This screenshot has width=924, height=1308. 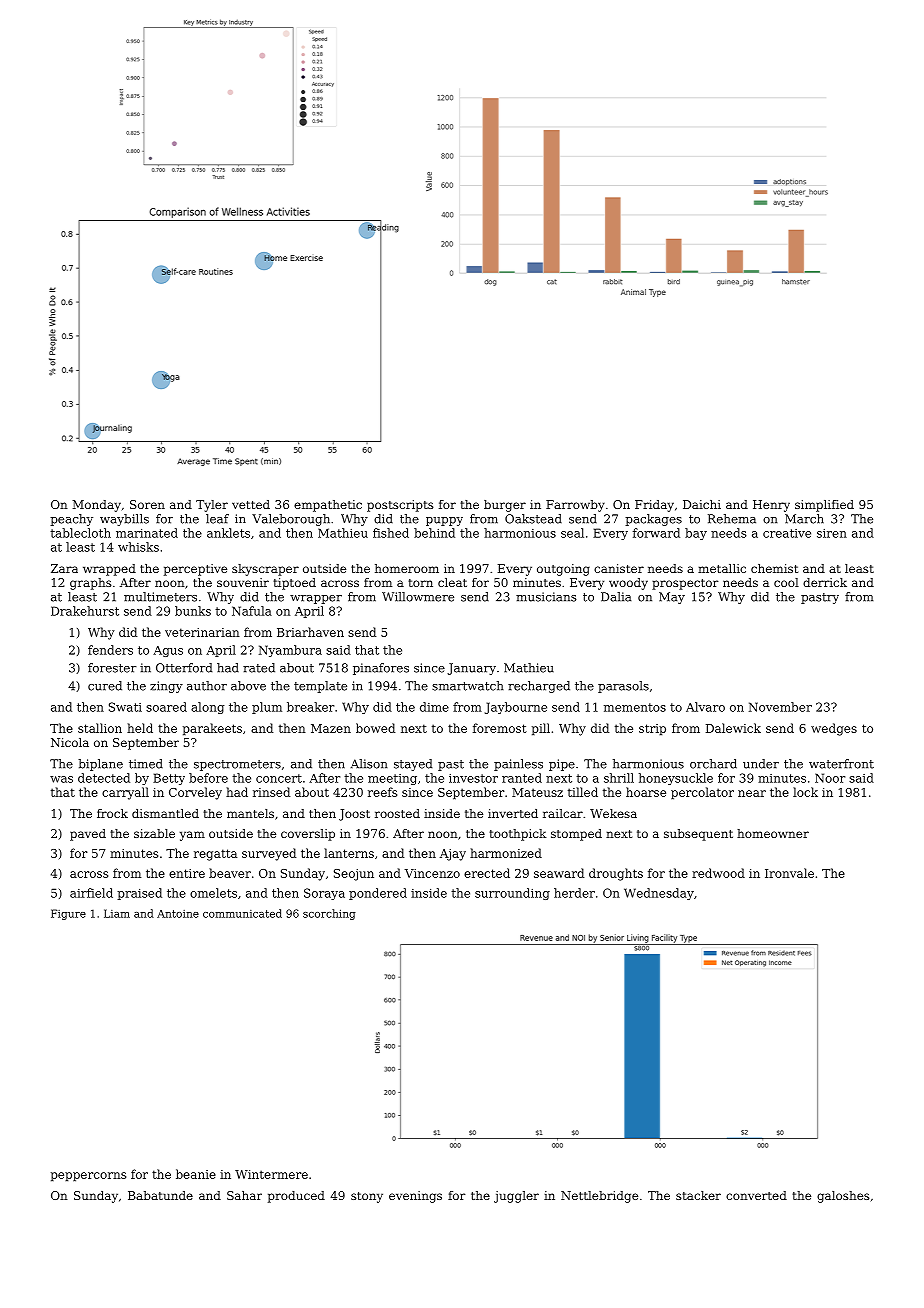 What do you see at coordinates (843, 1197) in the screenshot?
I see `galoshes` at bounding box center [843, 1197].
